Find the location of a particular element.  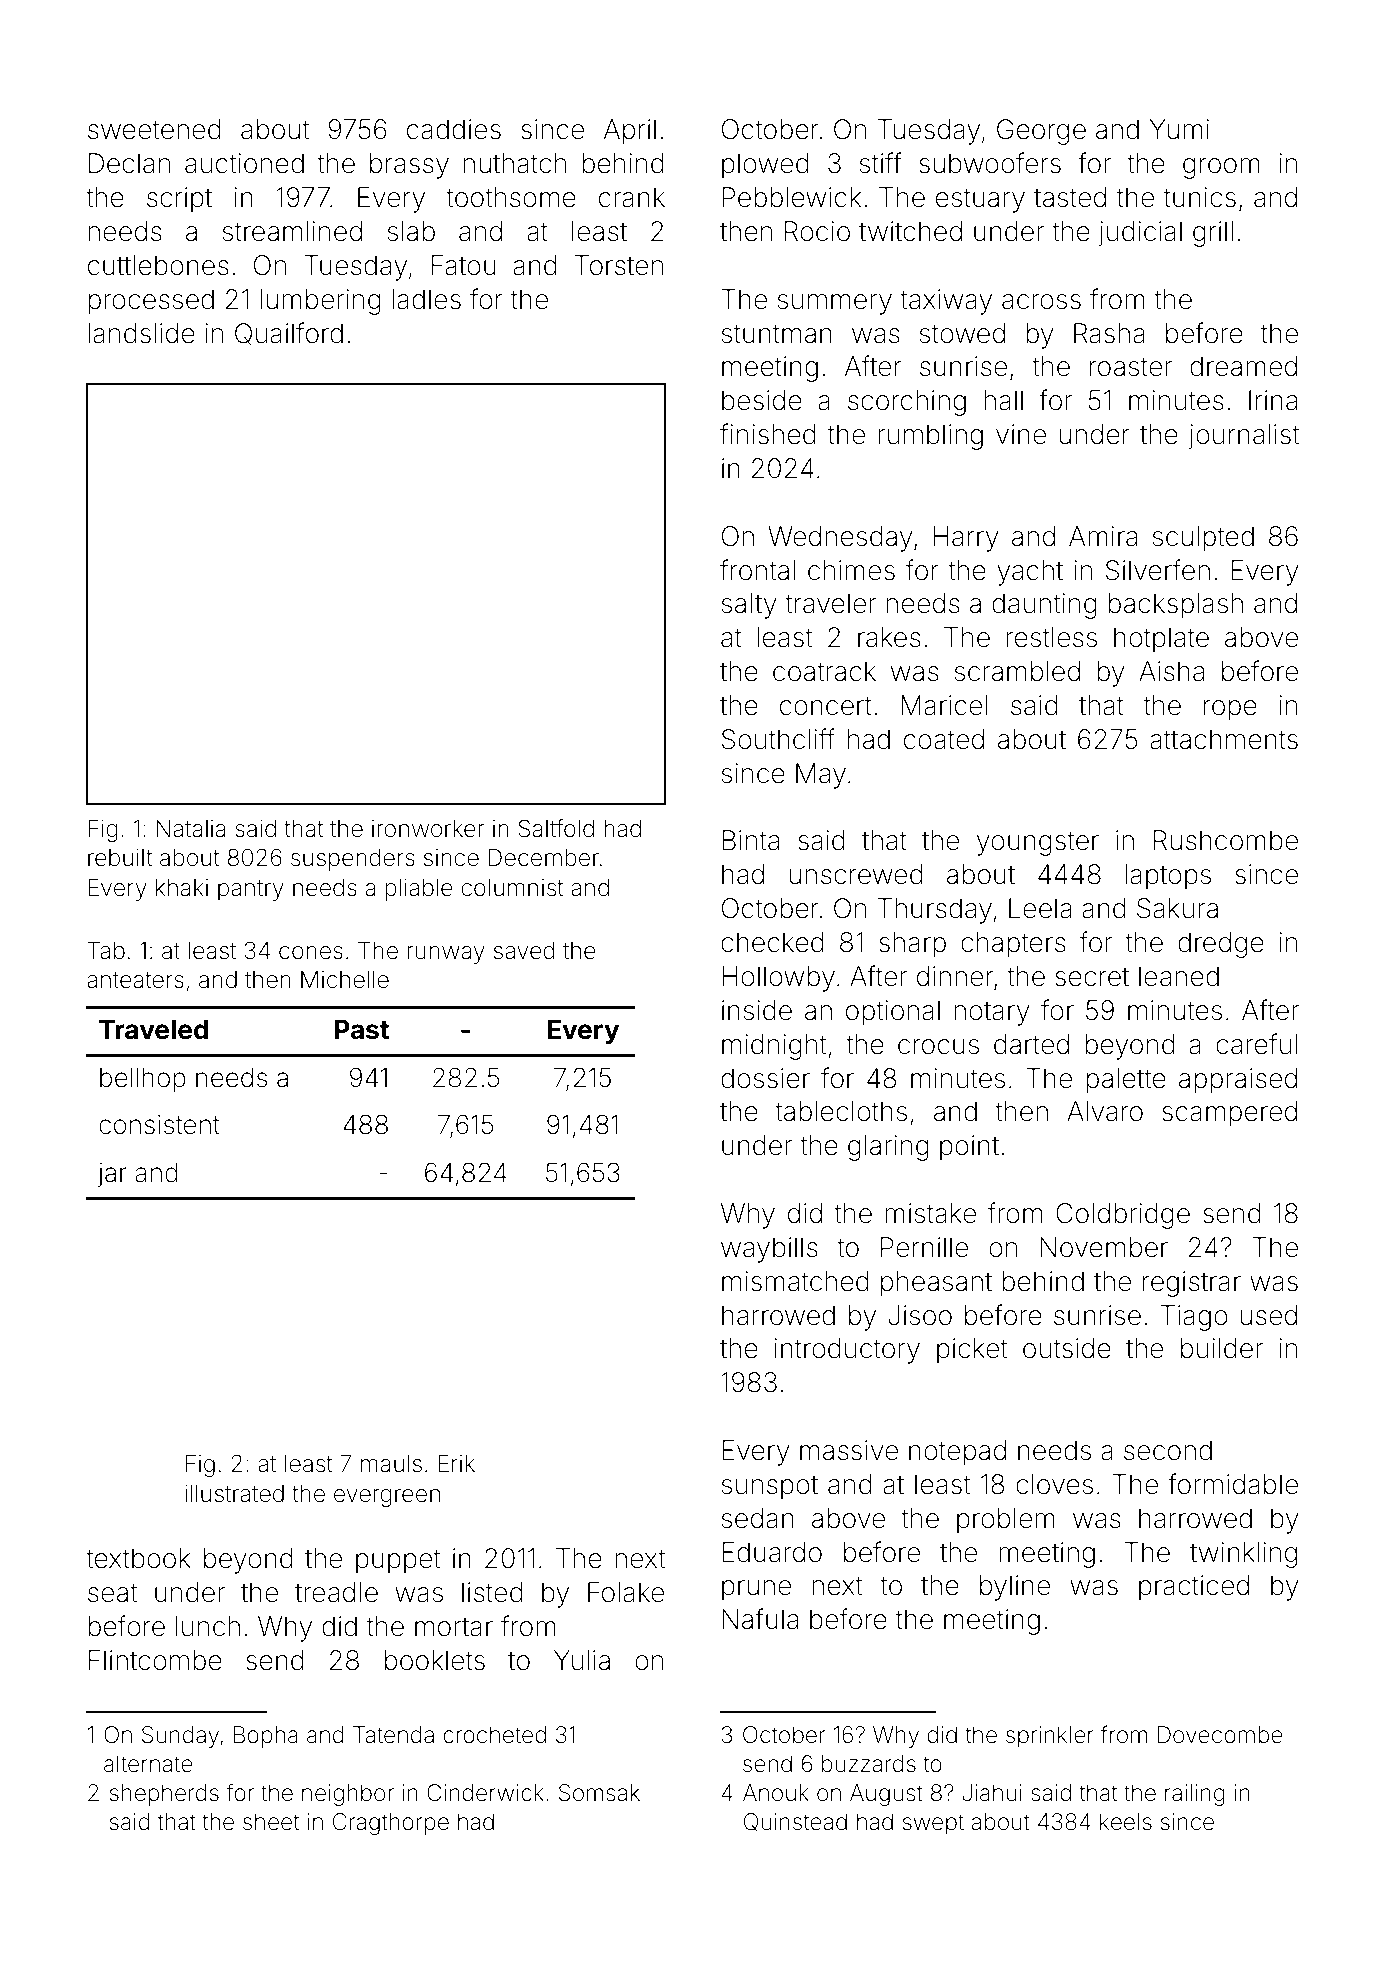

stowed is located at coordinates (962, 333).
